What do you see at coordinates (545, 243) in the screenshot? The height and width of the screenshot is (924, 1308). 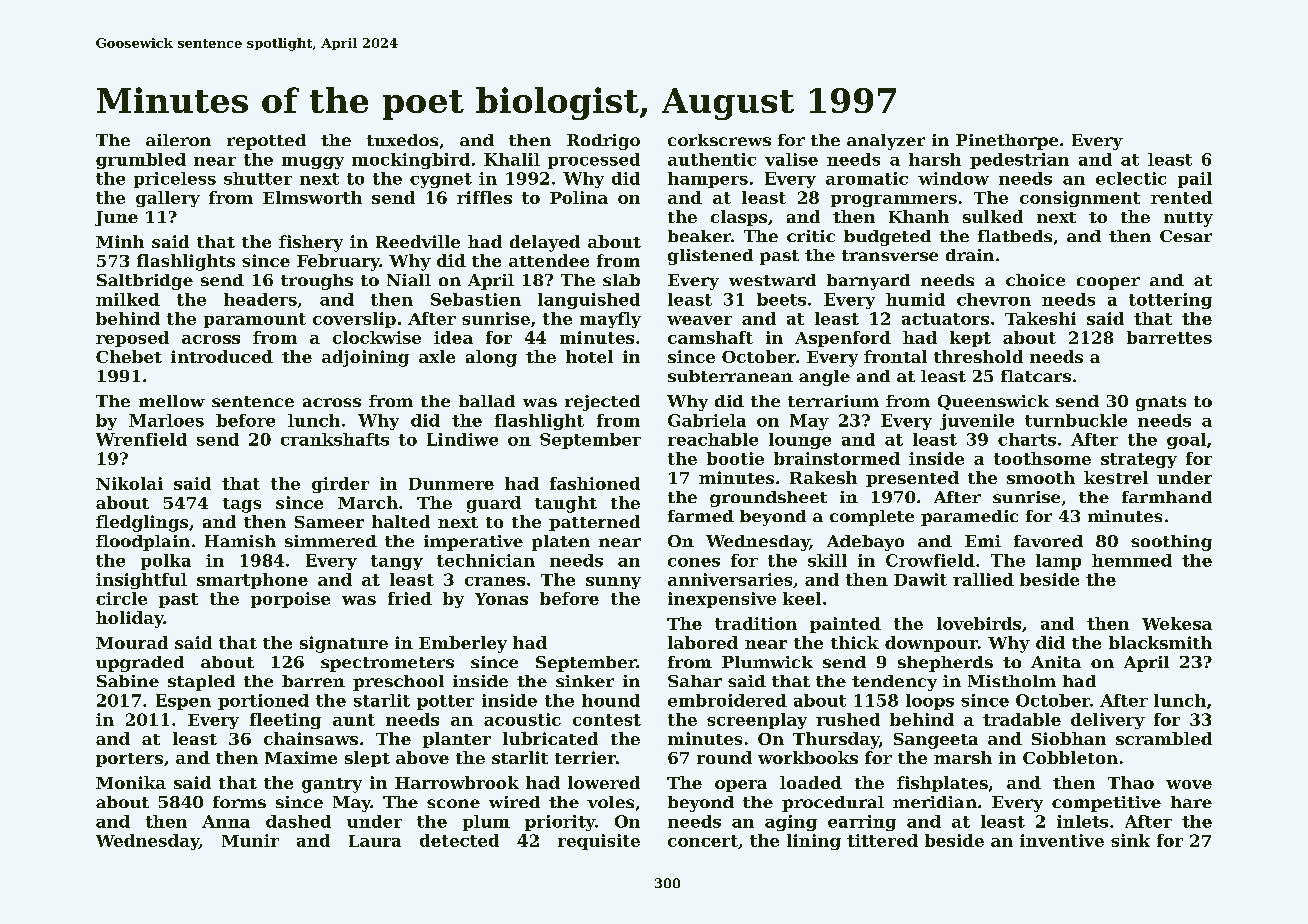 I see `delayed` at bounding box center [545, 243].
